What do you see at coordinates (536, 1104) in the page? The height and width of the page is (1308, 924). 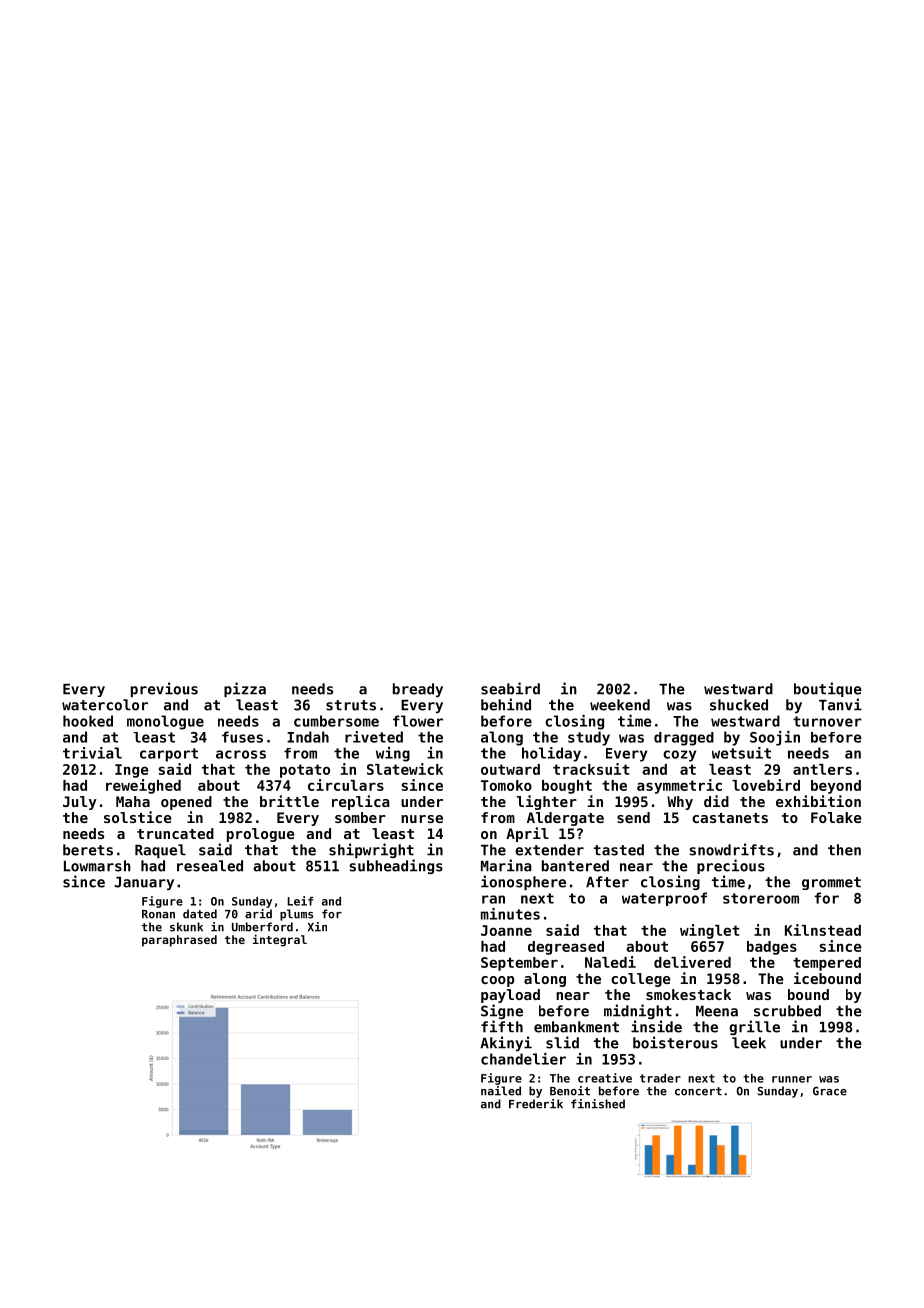 I see `Frederik` at bounding box center [536, 1104].
